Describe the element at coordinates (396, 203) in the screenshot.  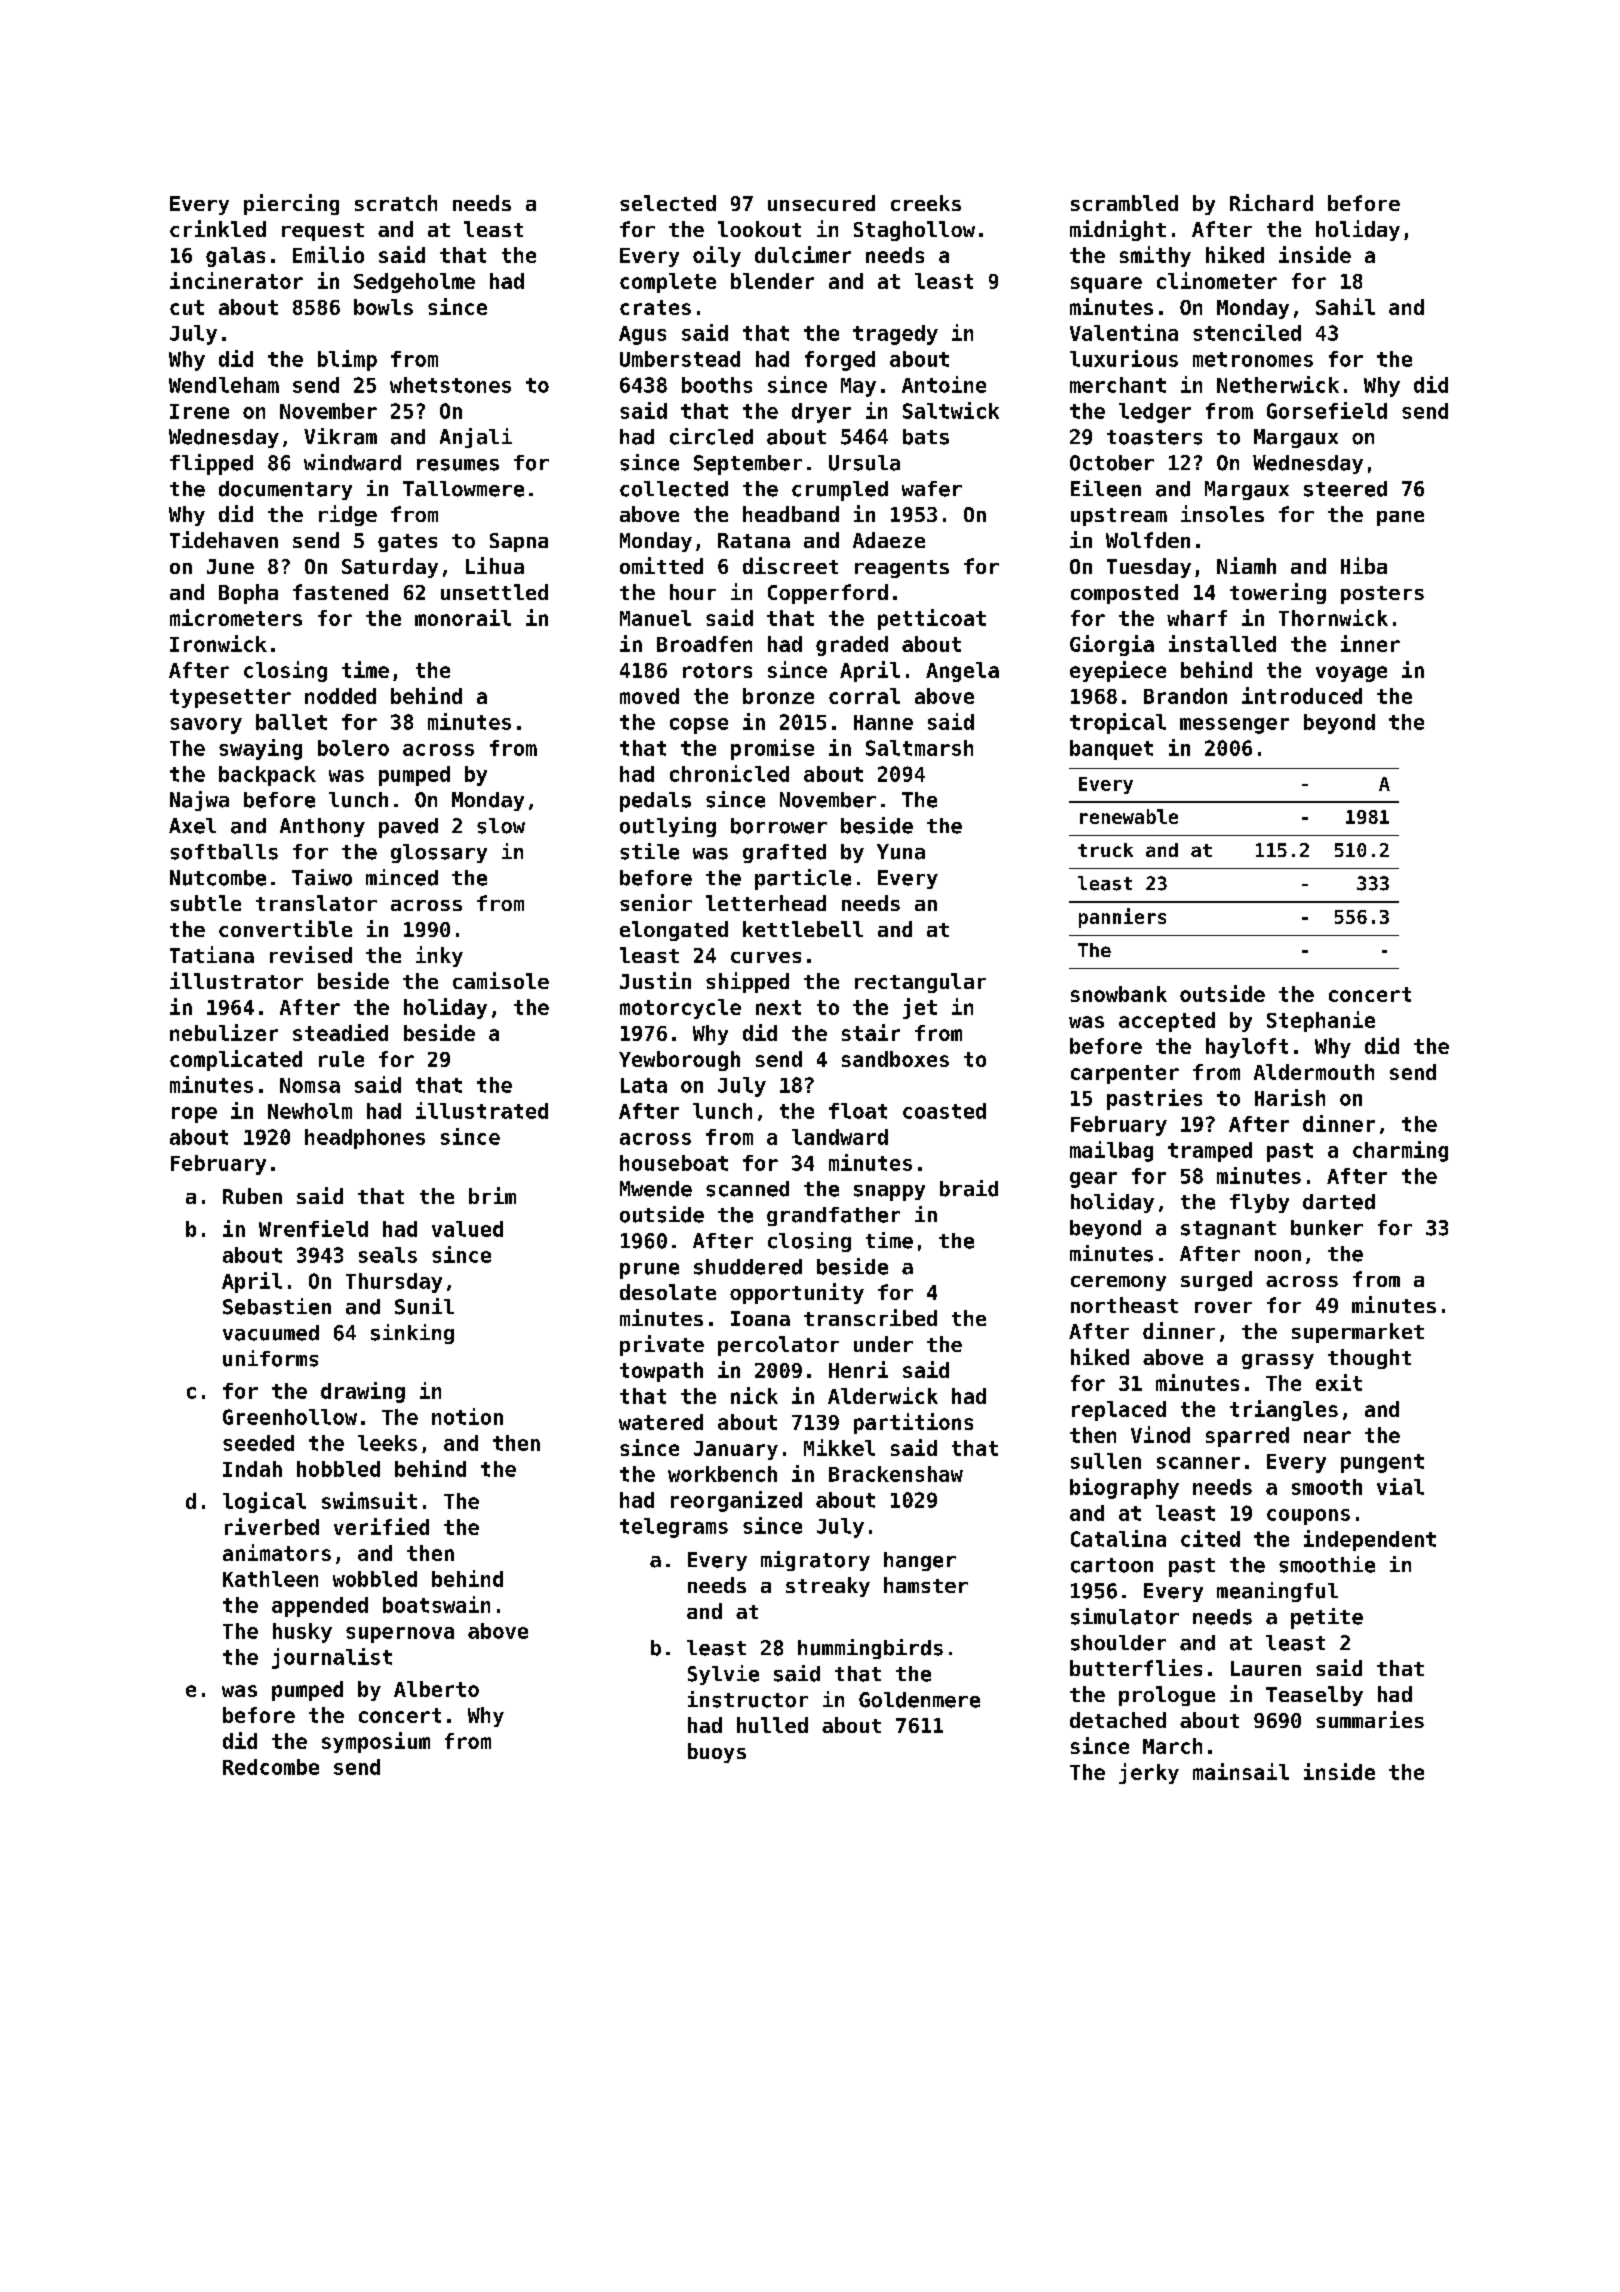
I see `scratch` at that location.
